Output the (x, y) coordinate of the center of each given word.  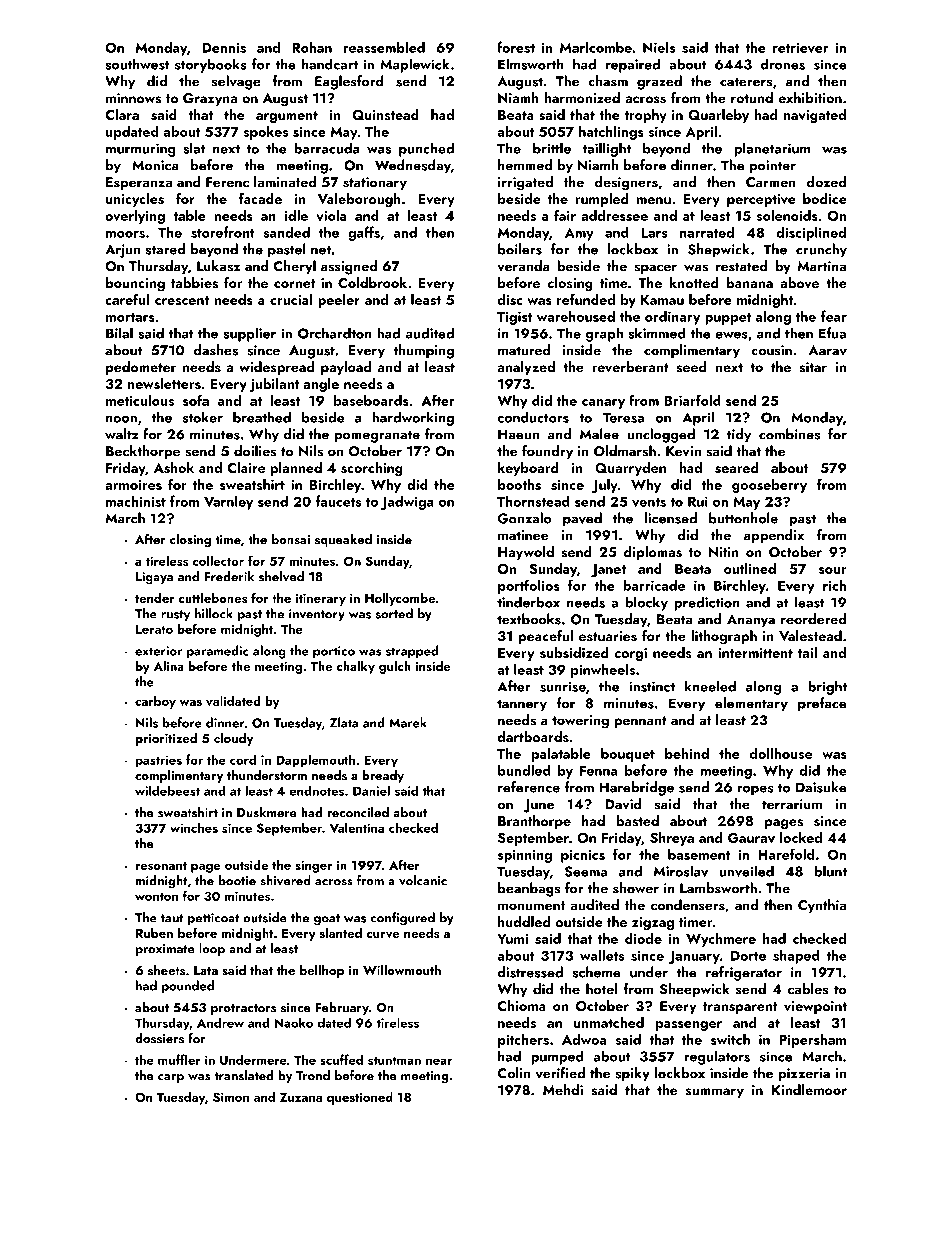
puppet (728, 319)
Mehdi (563, 1089)
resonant (161, 866)
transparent (740, 1008)
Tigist (514, 318)
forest (516, 47)
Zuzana (301, 1097)
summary (715, 1093)
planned (296, 469)
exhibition (810, 97)
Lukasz (218, 266)
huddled (524, 921)
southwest (137, 64)
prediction (707, 603)
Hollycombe (400, 599)
